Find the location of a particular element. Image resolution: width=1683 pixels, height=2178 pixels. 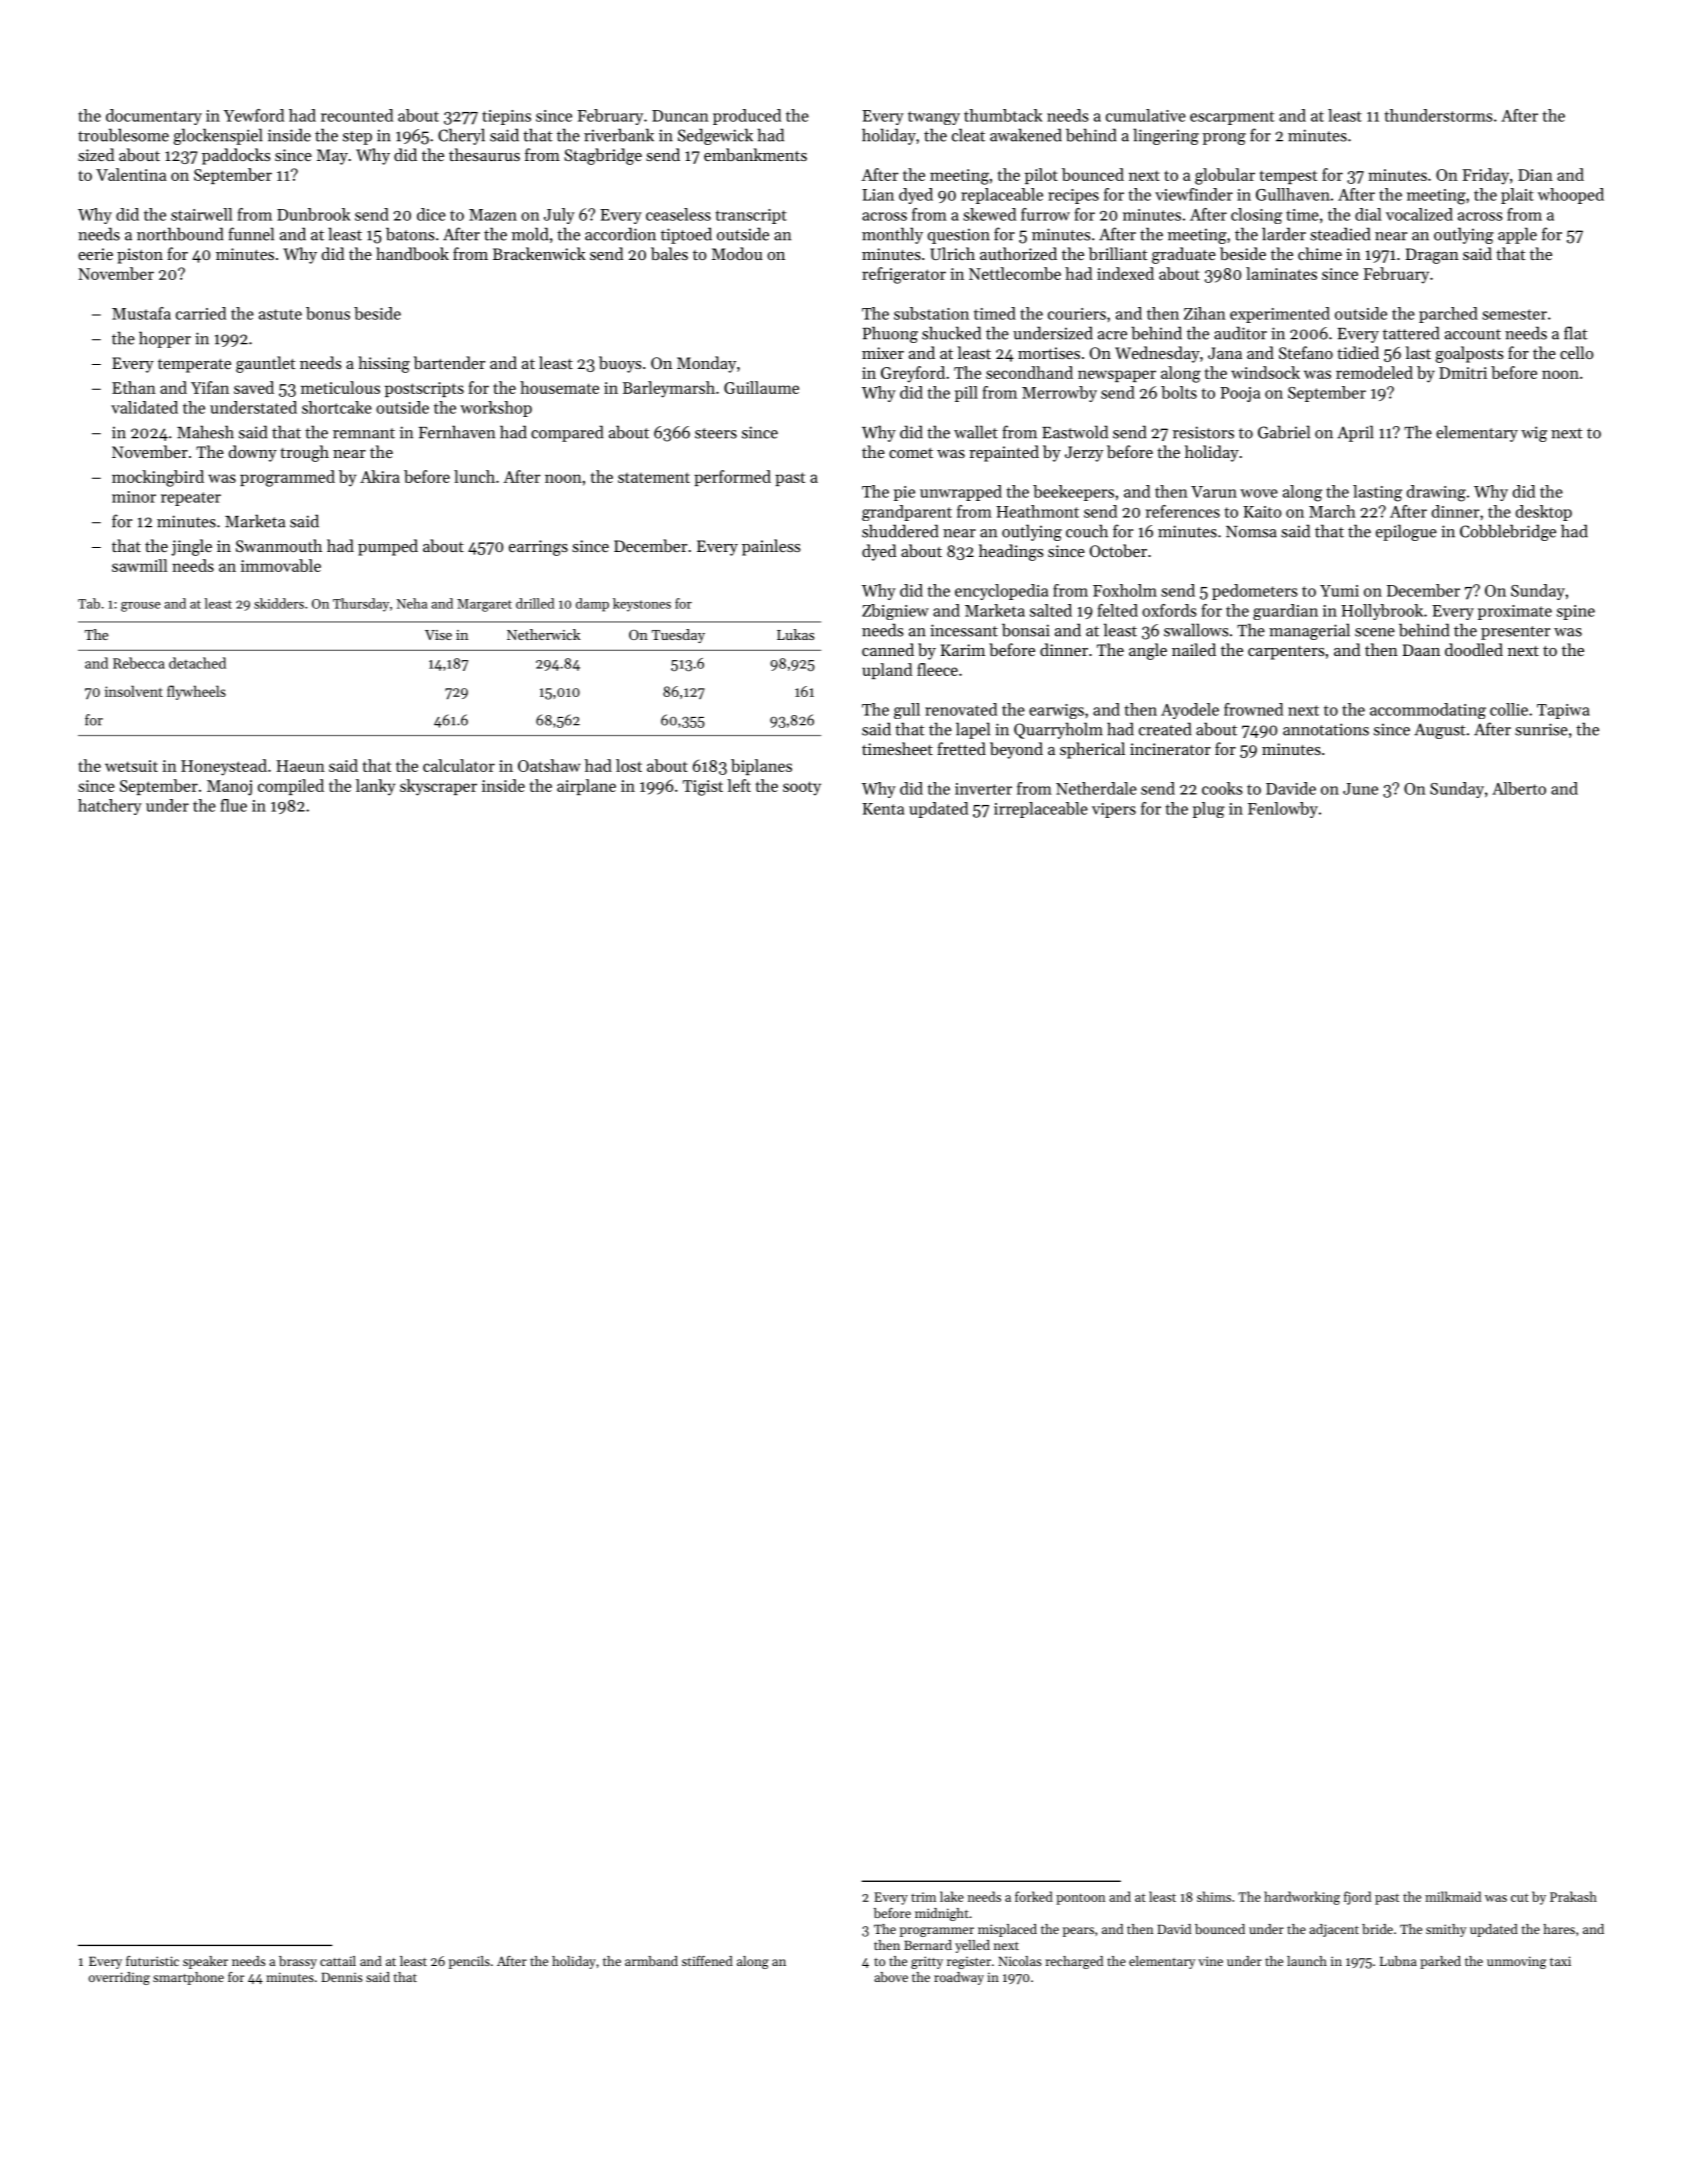

escarpment is located at coordinates (1232, 118).
